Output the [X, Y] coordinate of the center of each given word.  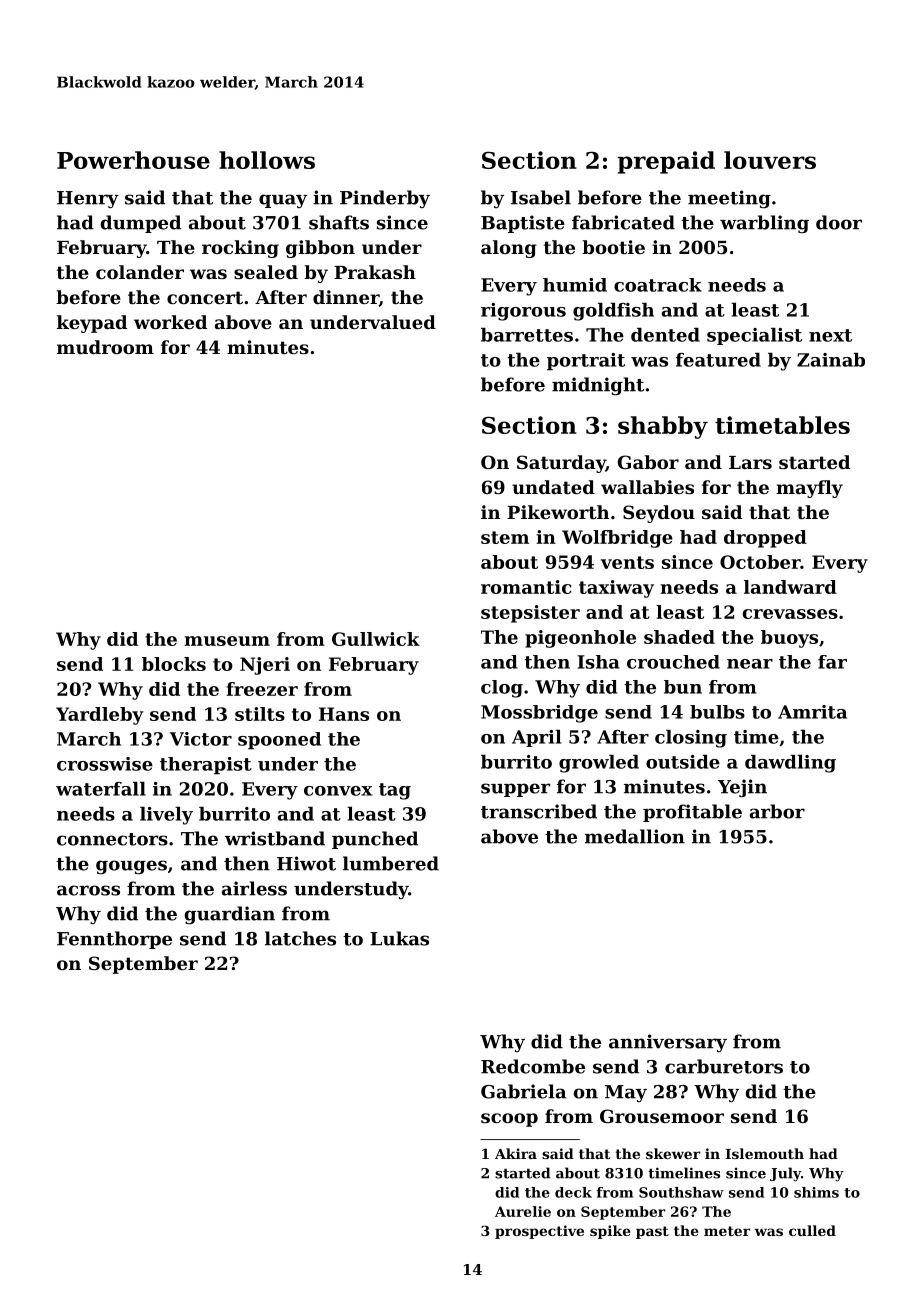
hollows [267, 160]
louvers [770, 160]
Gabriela [523, 1091]
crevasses [790, 614]
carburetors [724, 1066]
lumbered [391, 863]
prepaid [666, 162]
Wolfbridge [617, 539]
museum [227, 641]
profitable [692, 813]
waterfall [101, 789]
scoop [509, 1120]
